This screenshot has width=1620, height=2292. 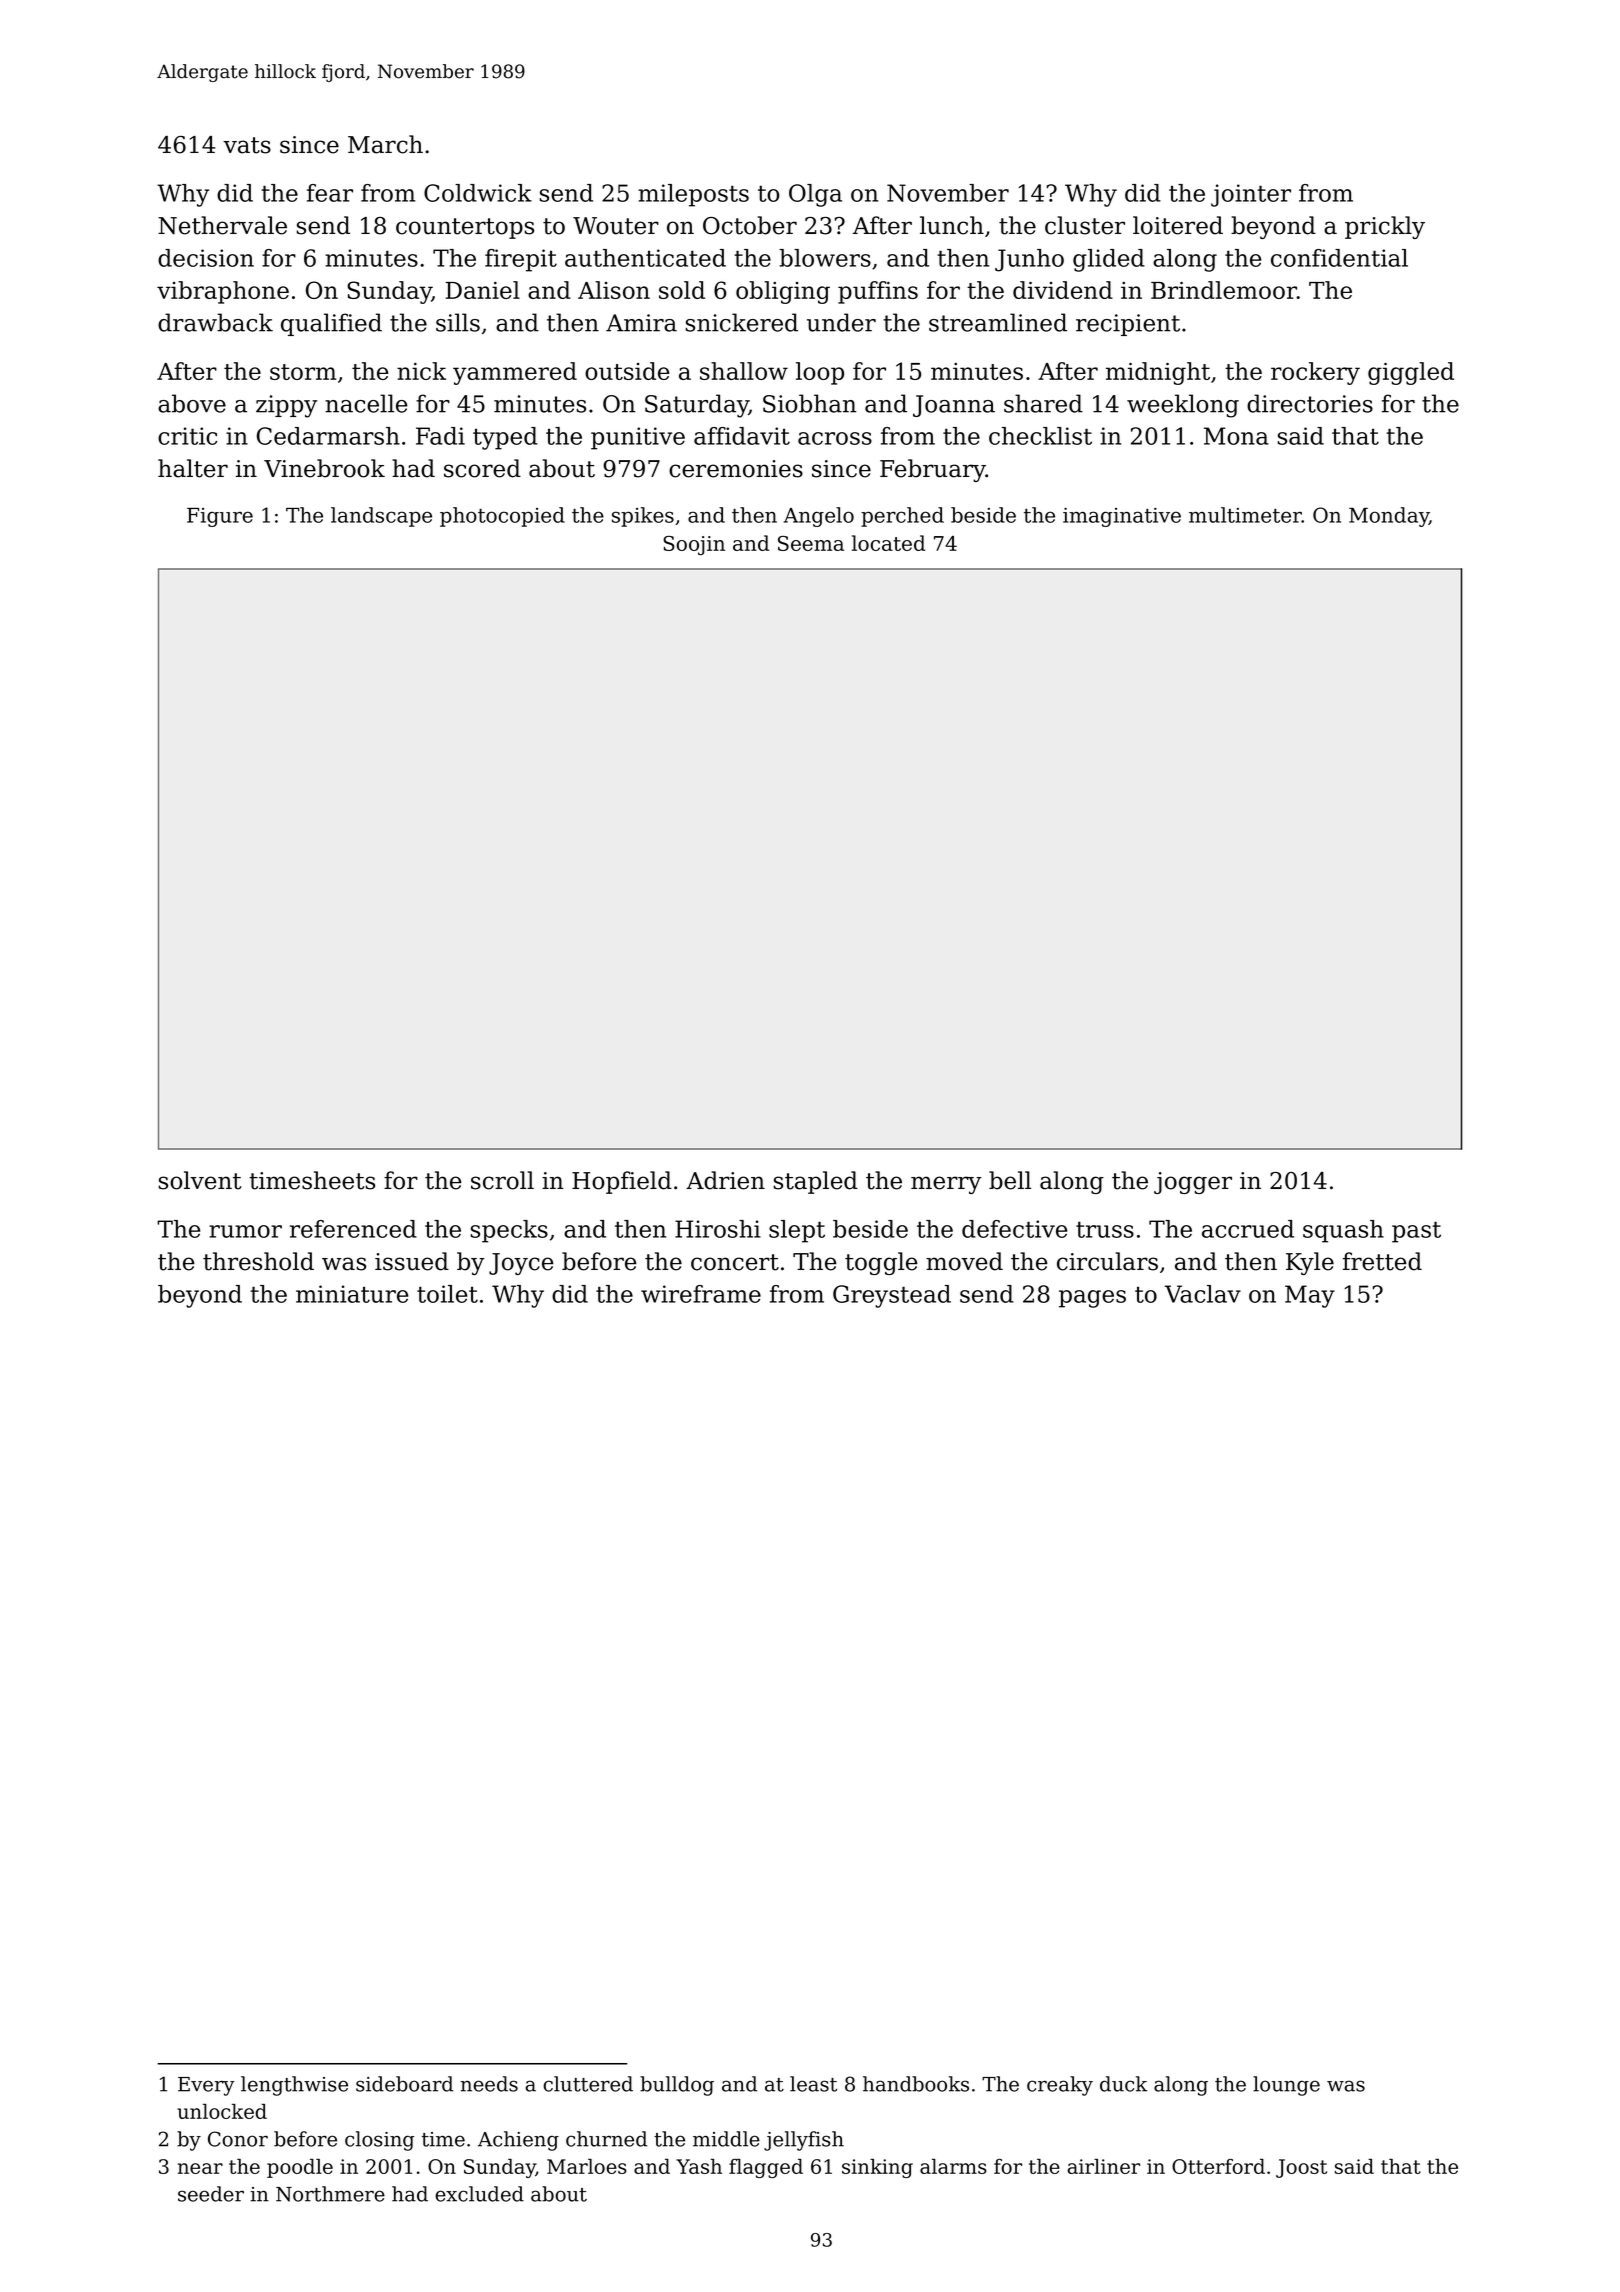 I want to click on Seema, so click(x=811, y=543).
